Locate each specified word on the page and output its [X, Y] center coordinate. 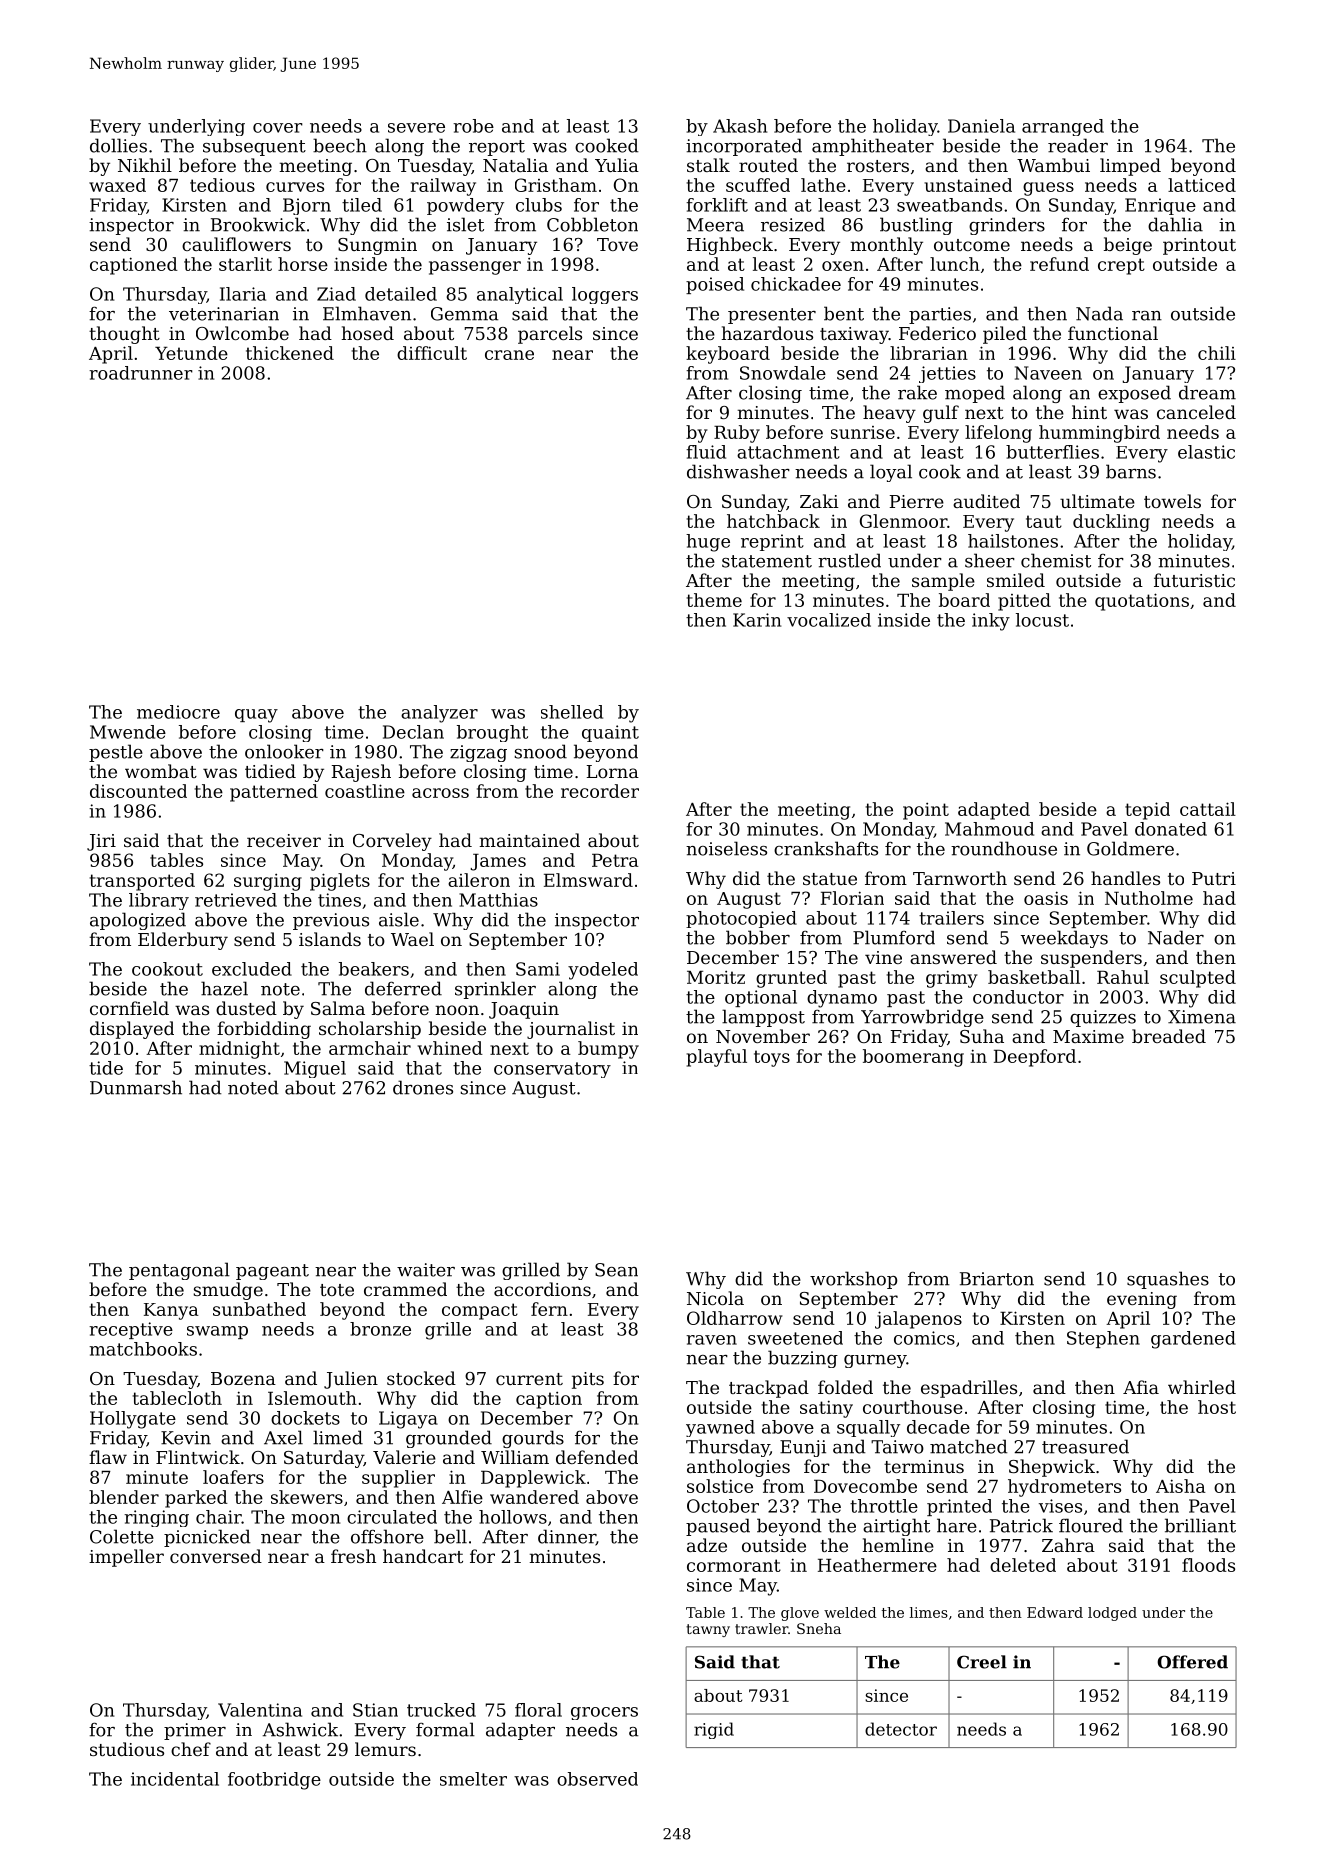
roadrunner [141, 373]
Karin [757, 620]
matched [969, 1446]
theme [714, 600]
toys [772, 1058]
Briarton [997, 1279]
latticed [1202, 185]
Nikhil [145, 165]
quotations [1142, 602]
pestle [116, 753]
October [723, 1506]
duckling [1111, 523]
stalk [708, 165]
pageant [272, 1272]
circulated [392, 1517]
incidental [175, 1779]
